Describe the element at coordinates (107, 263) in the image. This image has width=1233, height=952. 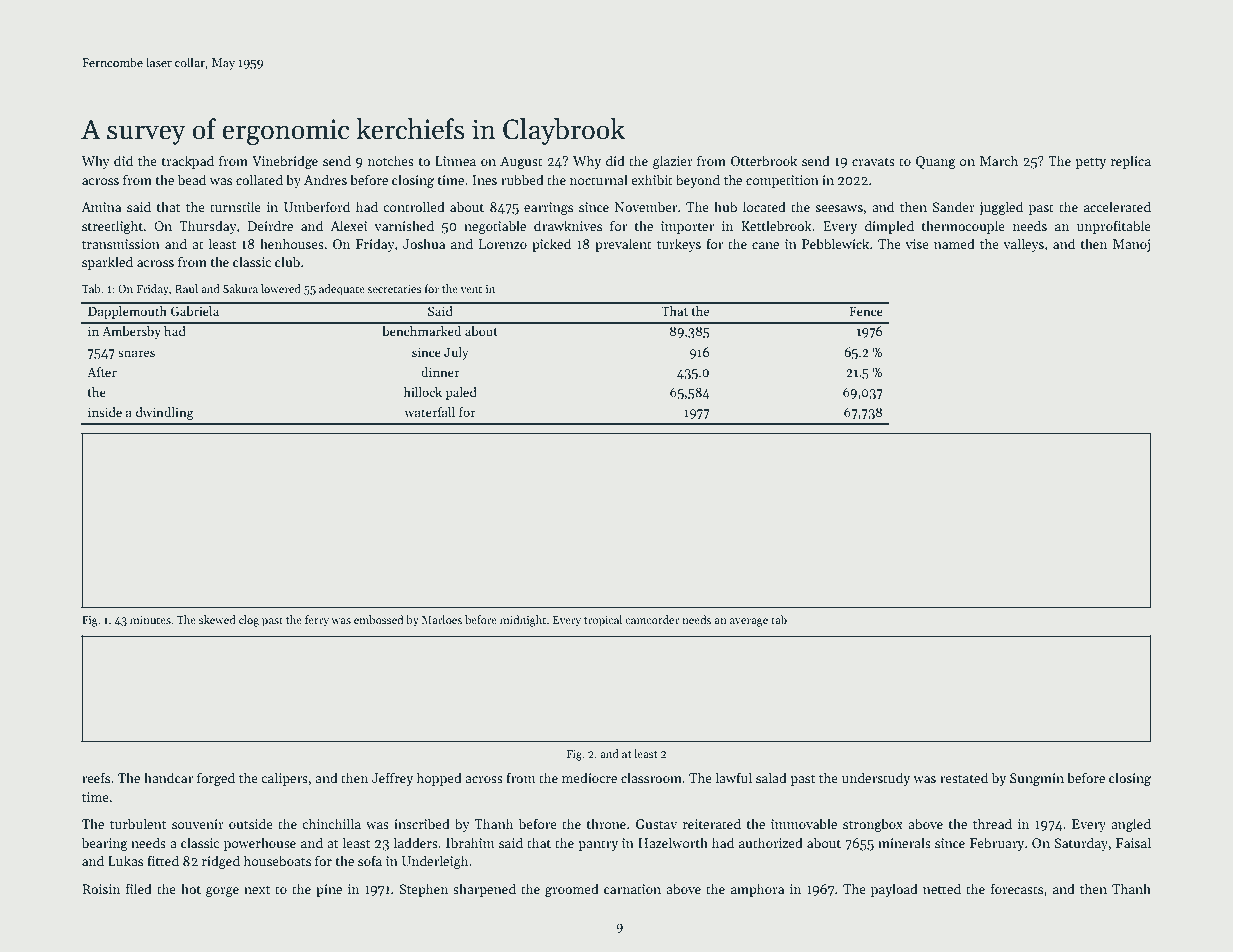
I see `sparkled` at that location.
